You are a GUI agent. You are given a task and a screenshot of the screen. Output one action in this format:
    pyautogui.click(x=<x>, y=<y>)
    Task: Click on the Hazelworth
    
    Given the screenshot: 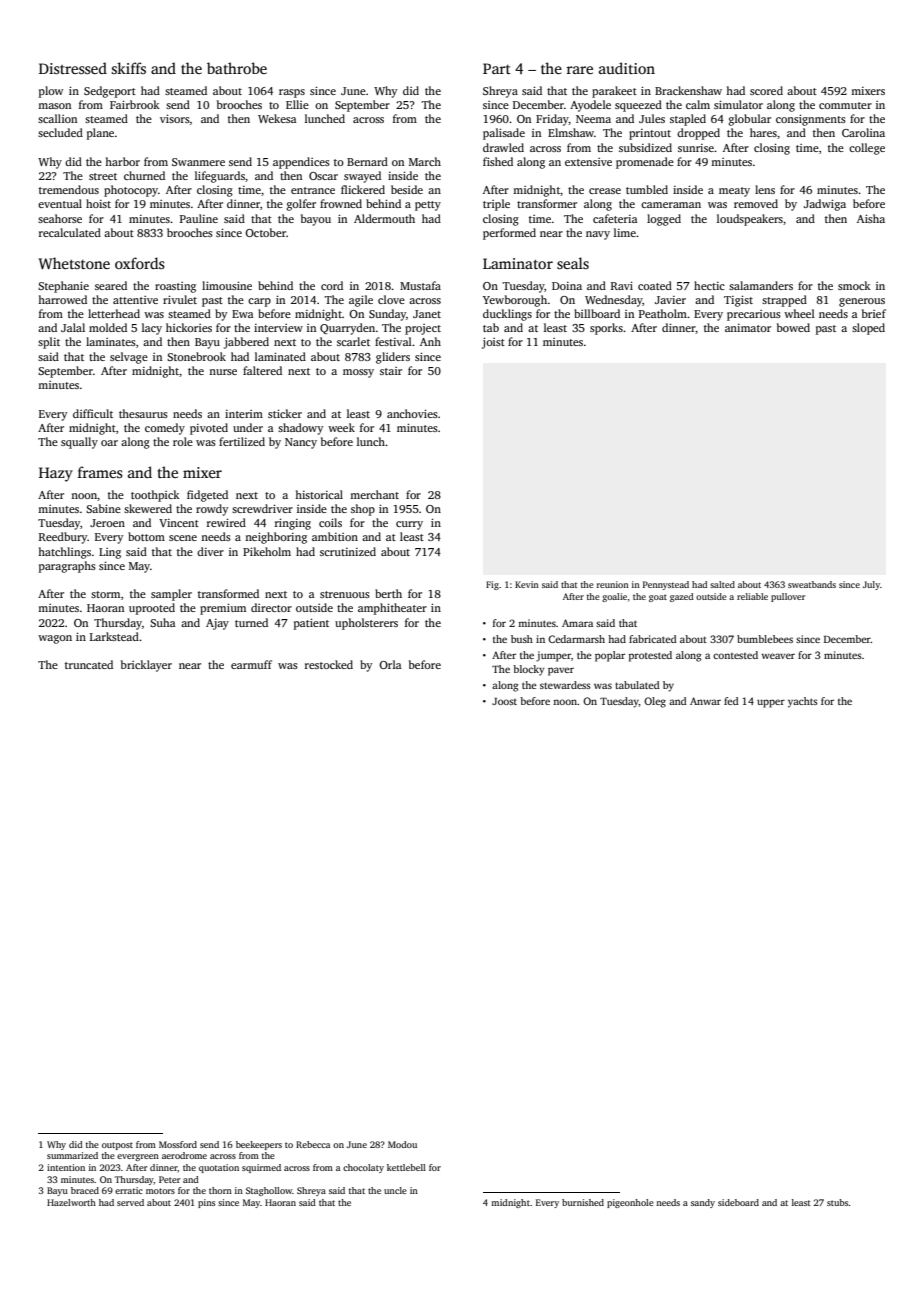 What is the action you would take?
    pyautogui.click(x=71, y=1202)
